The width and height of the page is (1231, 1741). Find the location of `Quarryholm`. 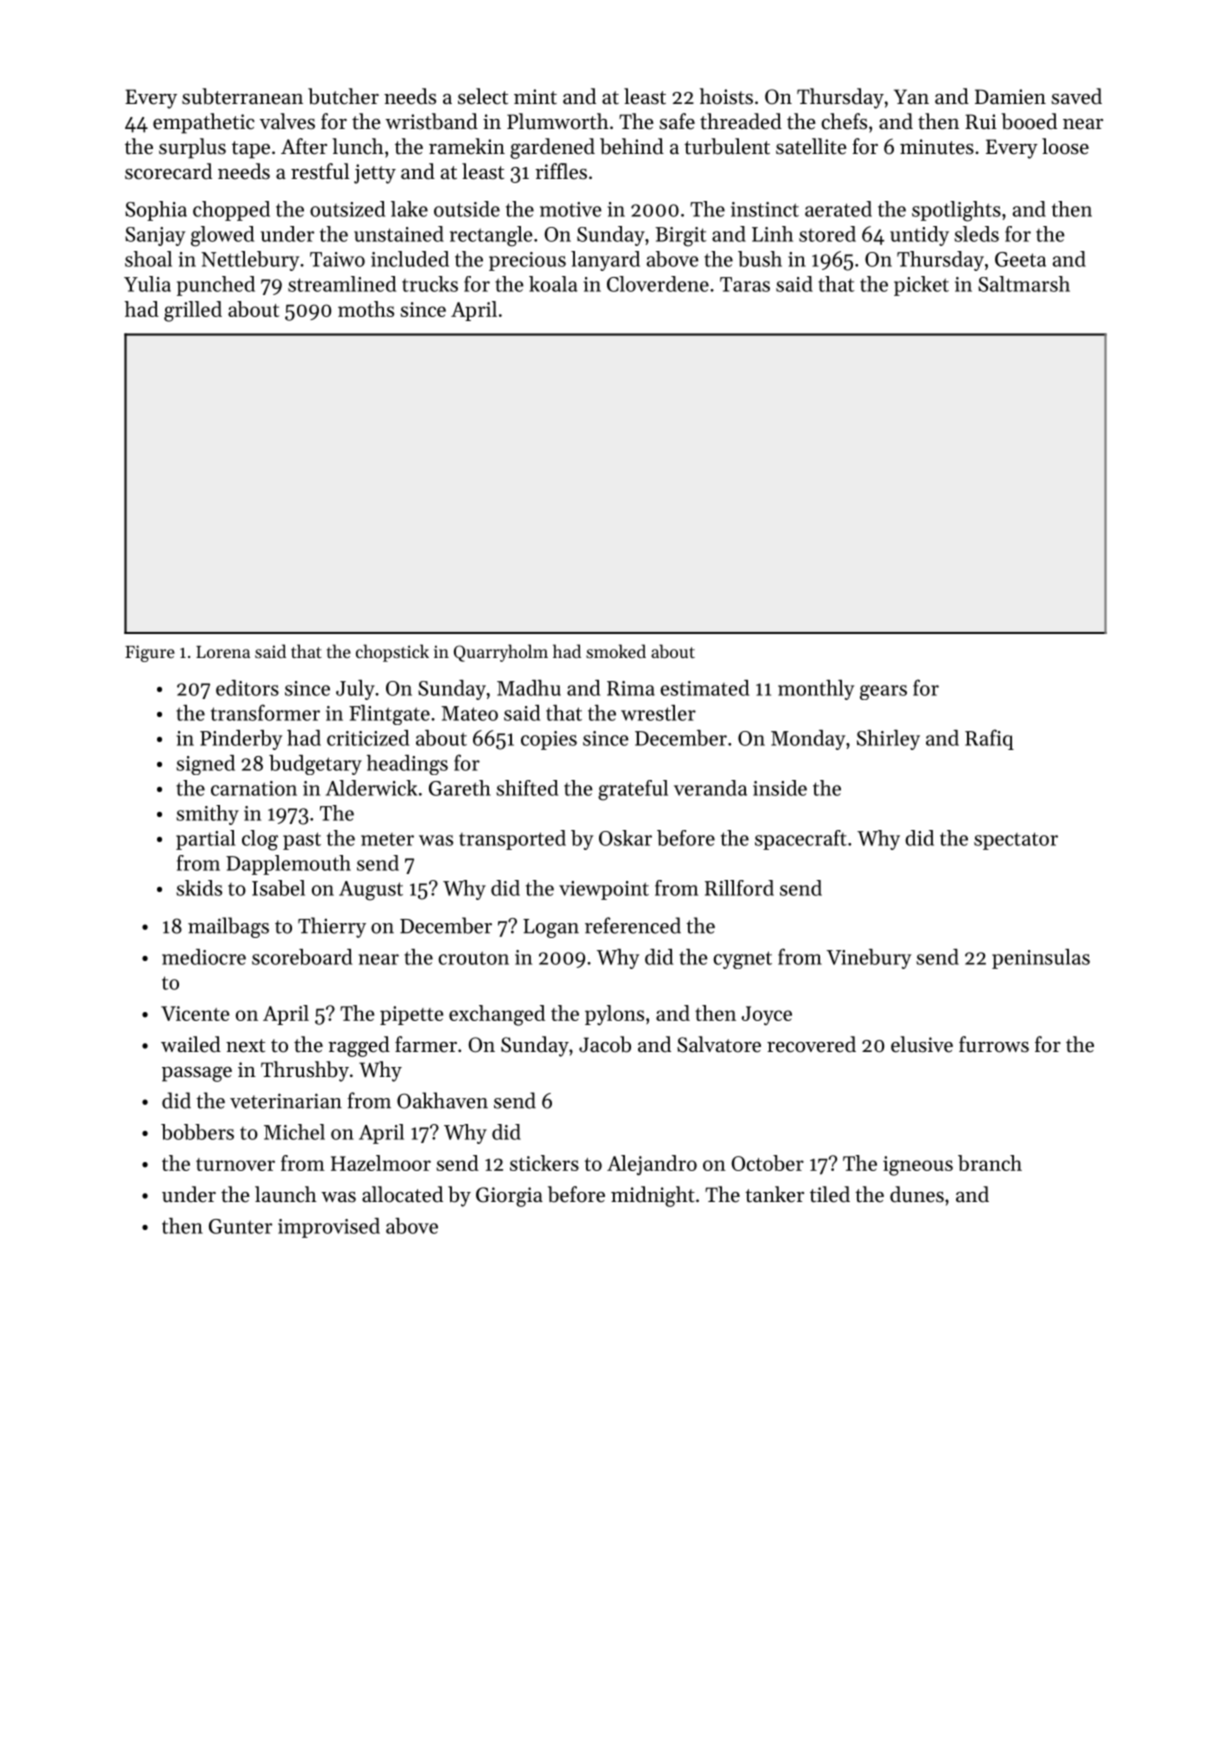

Quarryholm is located at coordinates (501, 653).
